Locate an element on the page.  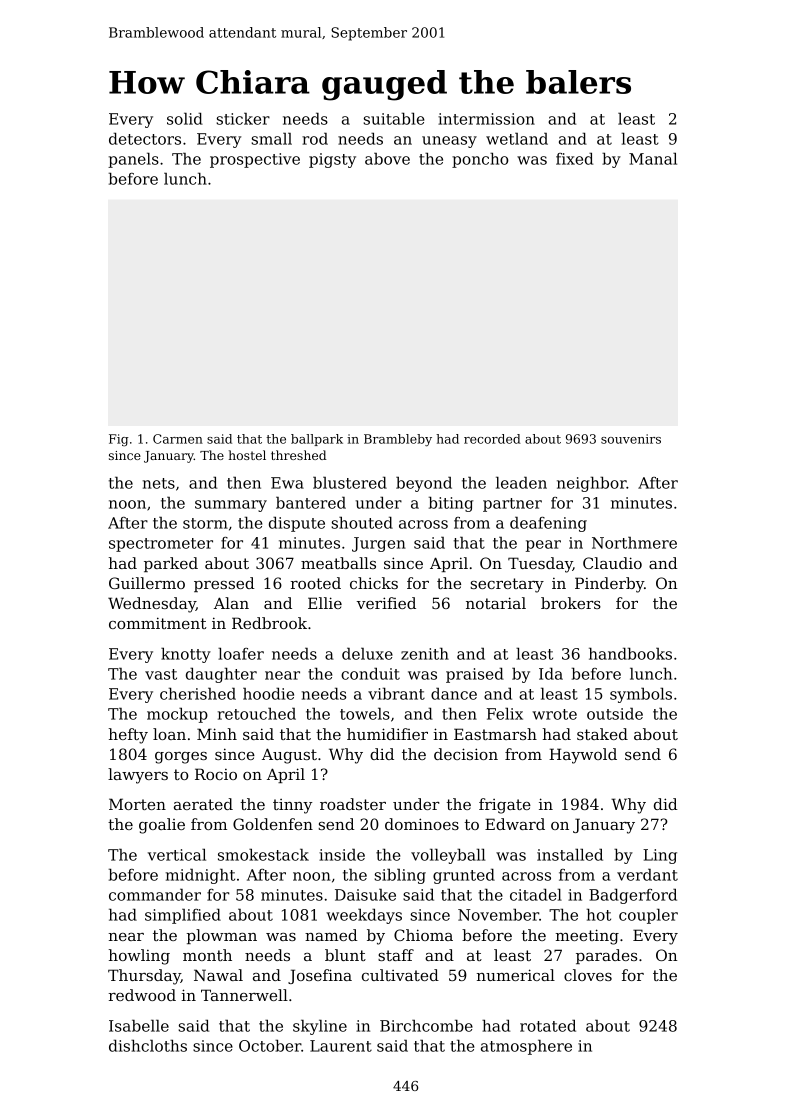
Laurent is located at coordinates (341, 1046).
